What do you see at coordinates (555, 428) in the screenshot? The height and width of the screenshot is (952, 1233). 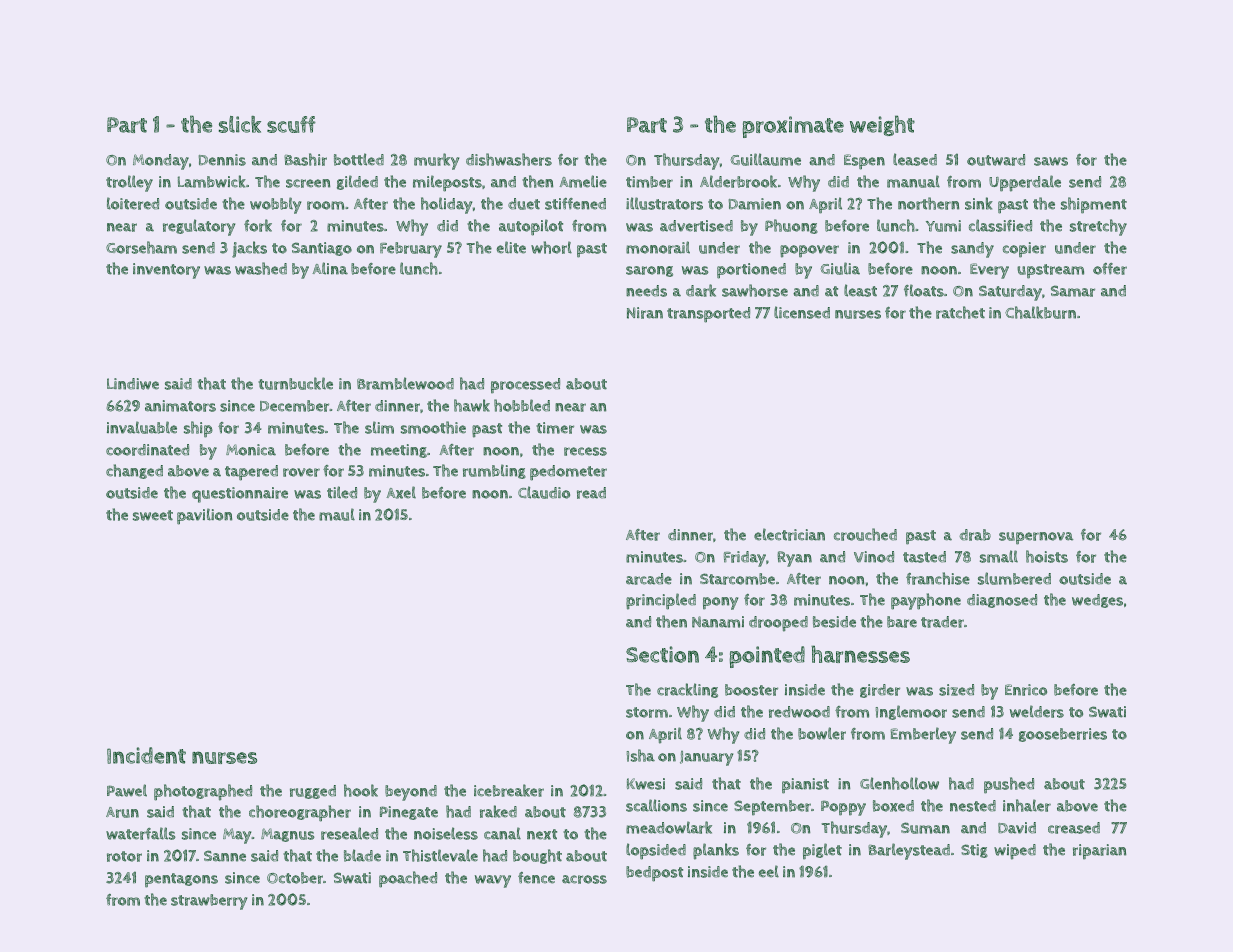 I see `timer` at bounding box center [555, 428].
